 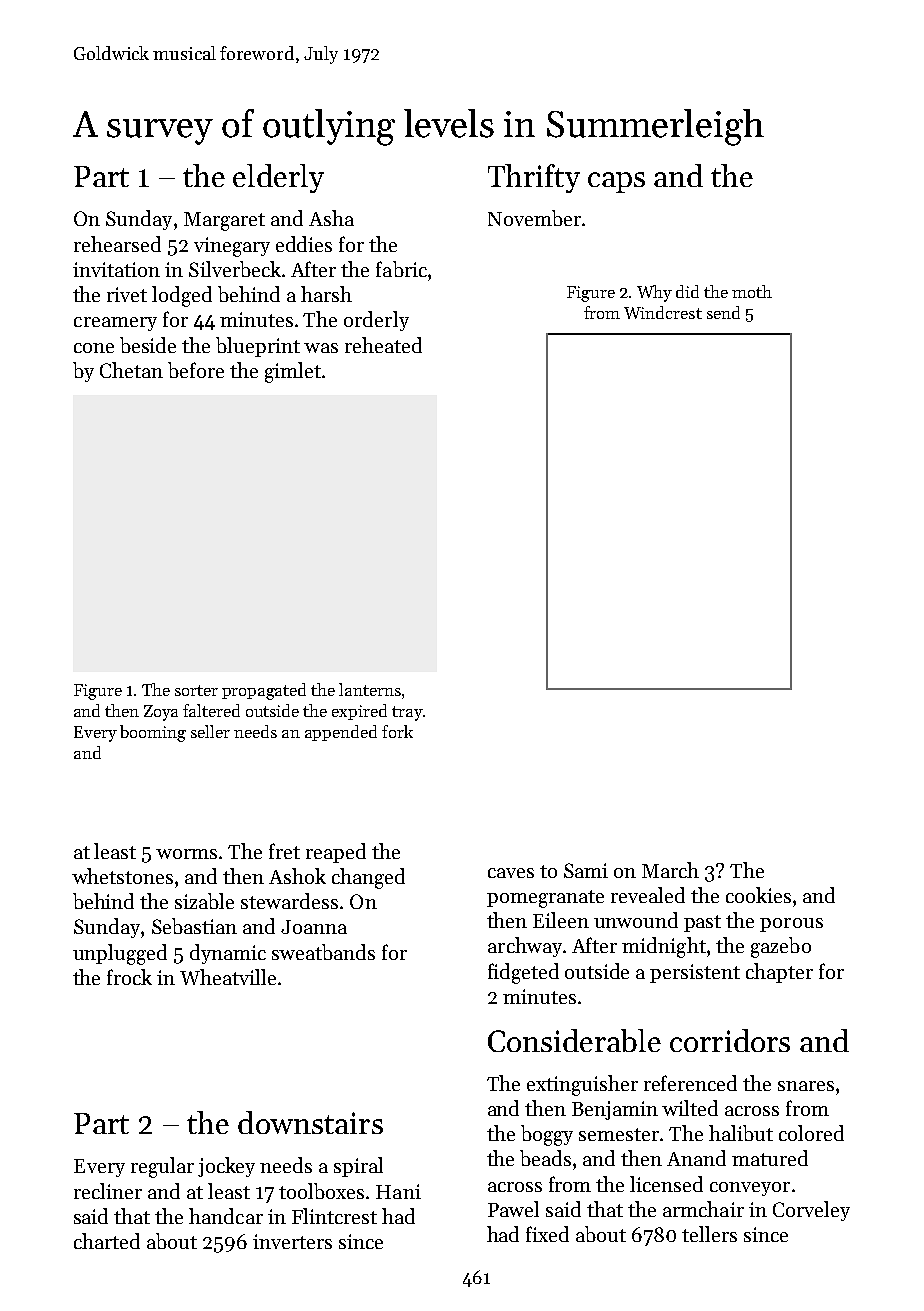 I want to click on reaped, so click(x=336, y=853).
